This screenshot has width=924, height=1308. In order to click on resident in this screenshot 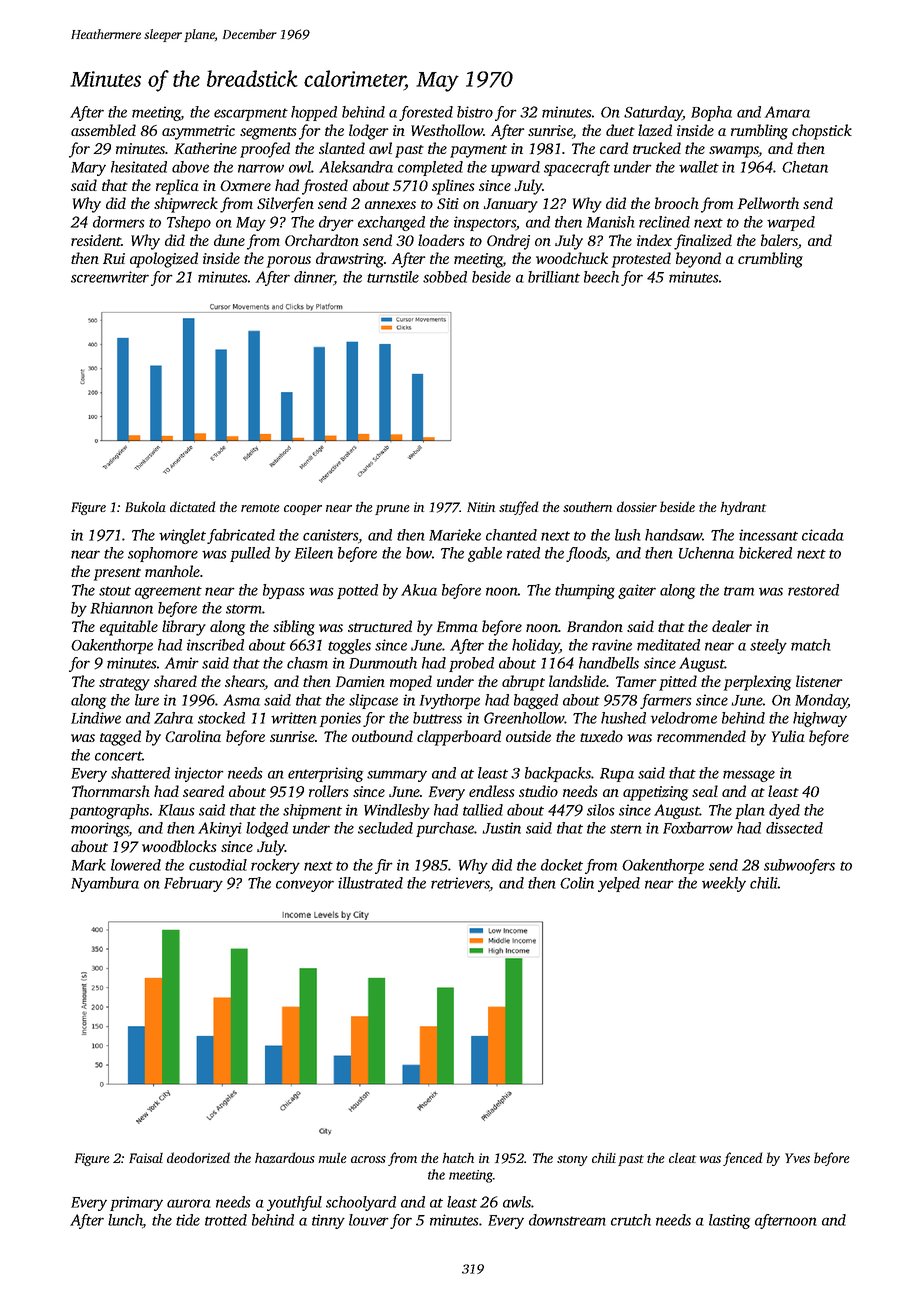, I will do `click(96, 240)`.
